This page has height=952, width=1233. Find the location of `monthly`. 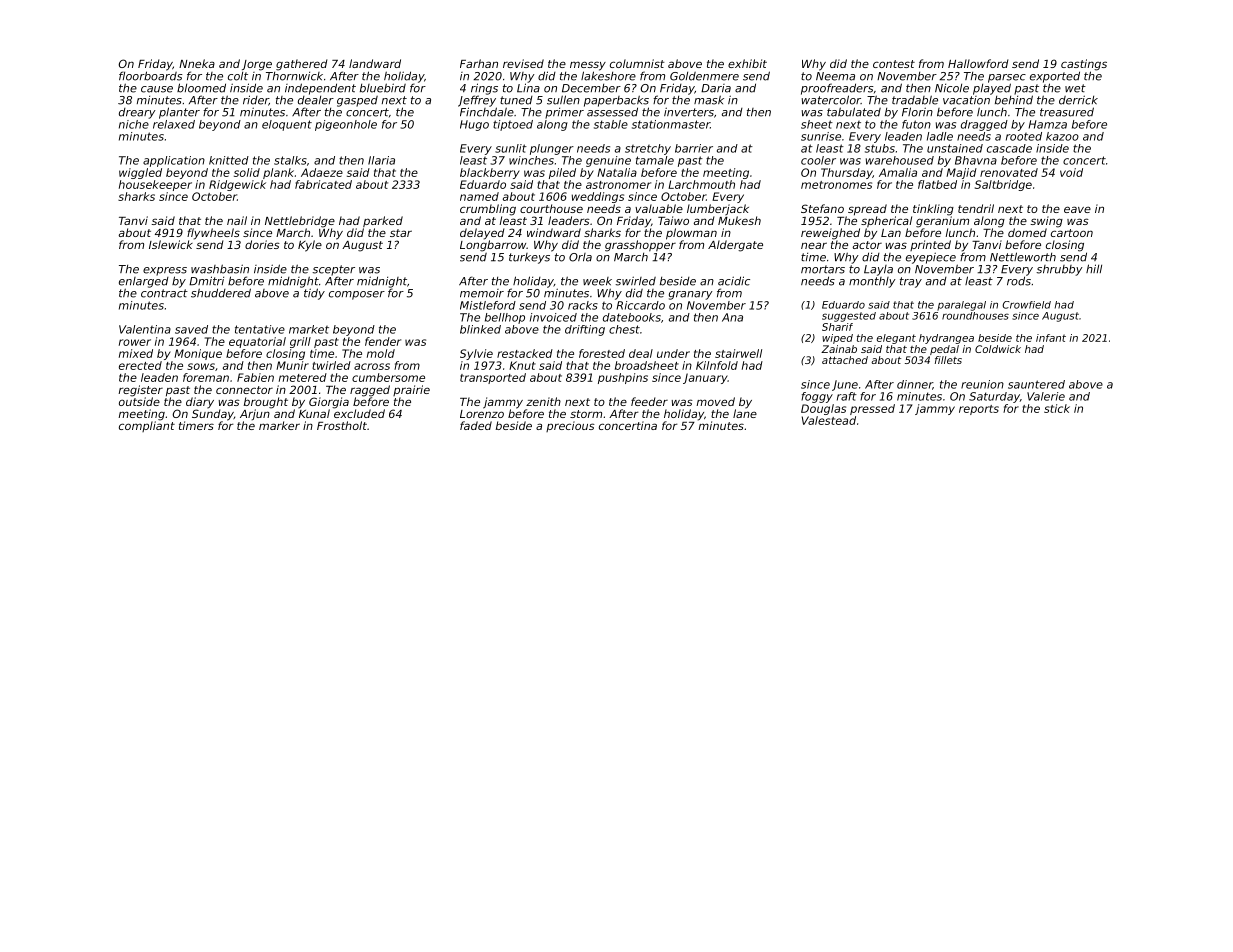

monthly is located at coordinates (872, 282).
